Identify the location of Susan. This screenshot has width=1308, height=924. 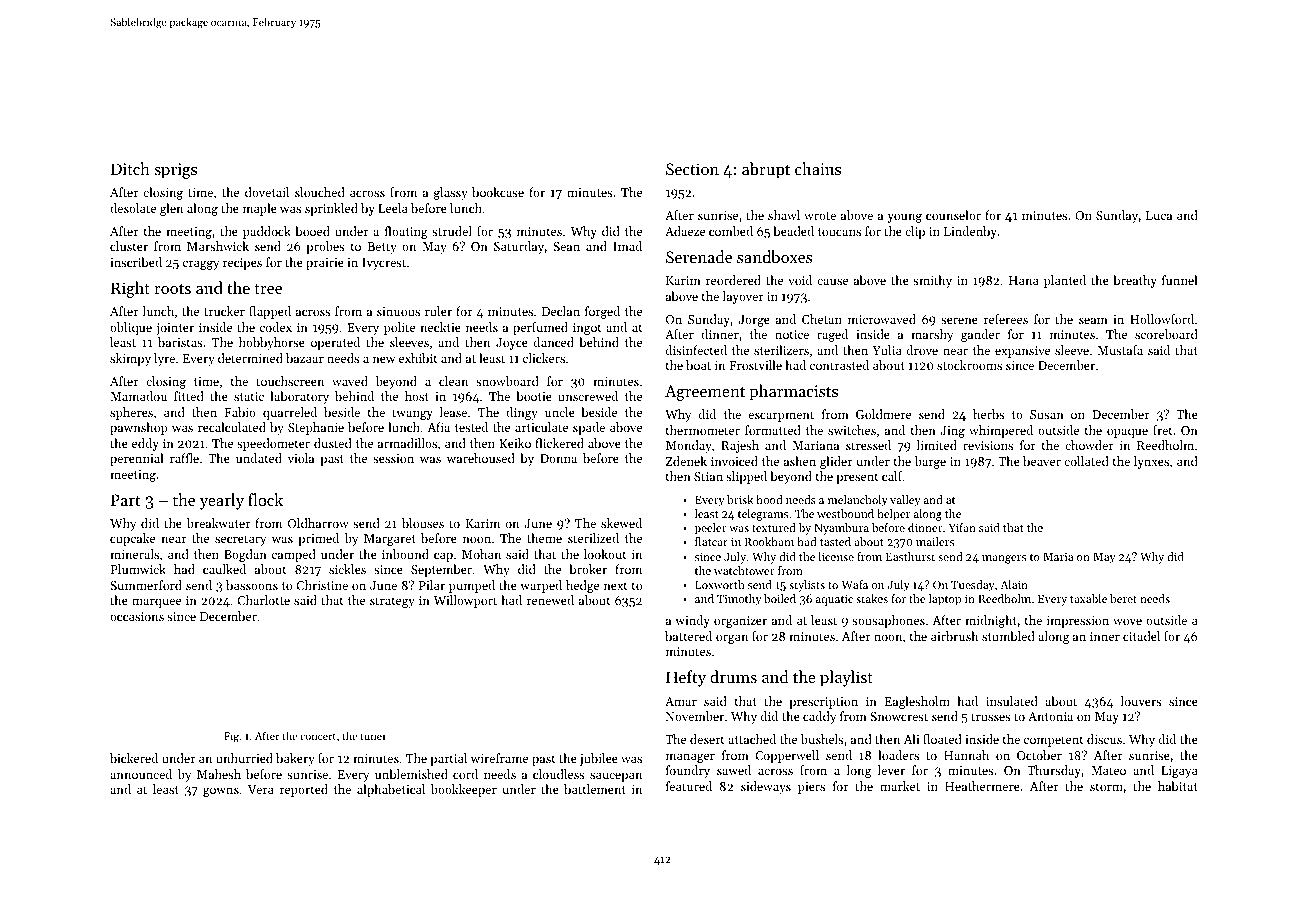
(1047, 414).
